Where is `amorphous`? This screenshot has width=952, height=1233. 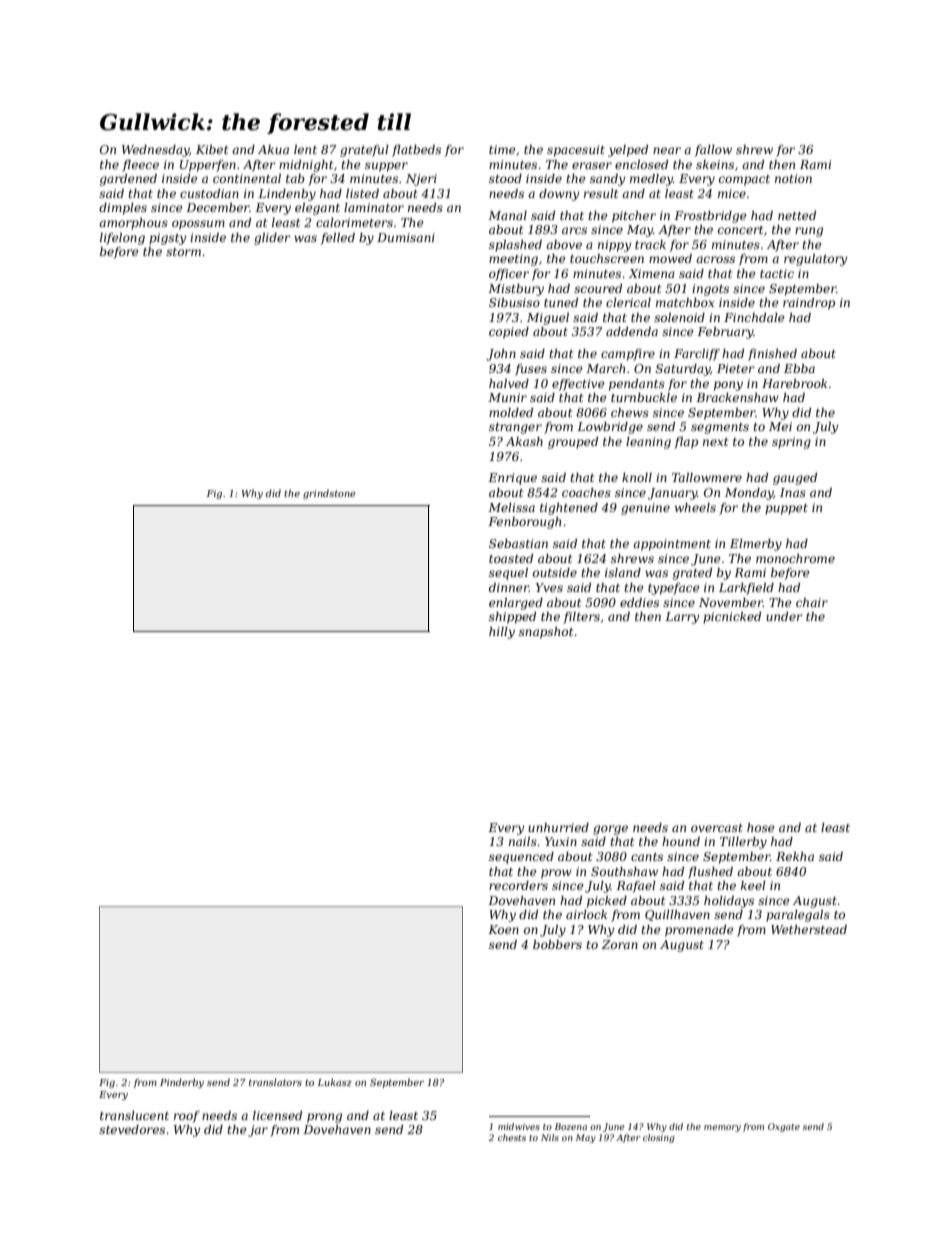
amorphous is located at coordinates (133, 224).
